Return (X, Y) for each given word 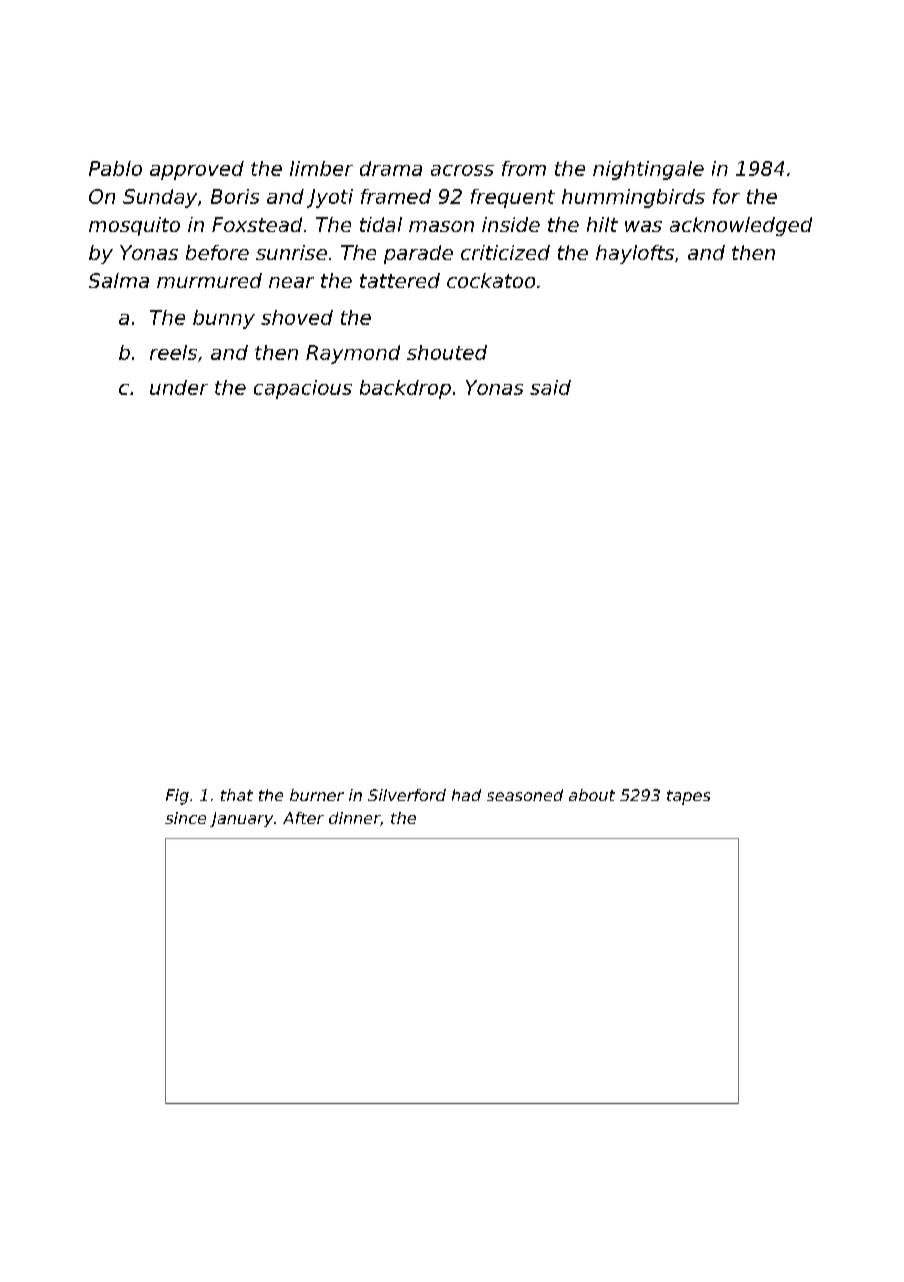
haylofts (635, 254)
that (237, 795)
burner (317, 795)
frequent (513, 198)
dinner (354, 818)
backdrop (405, 389)
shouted (447, 352)
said (550, 387)
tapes (688, 797)
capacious (303, 389)
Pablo (115, 168)
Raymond (353, 354)
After (303, 818)
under (179, 387)
